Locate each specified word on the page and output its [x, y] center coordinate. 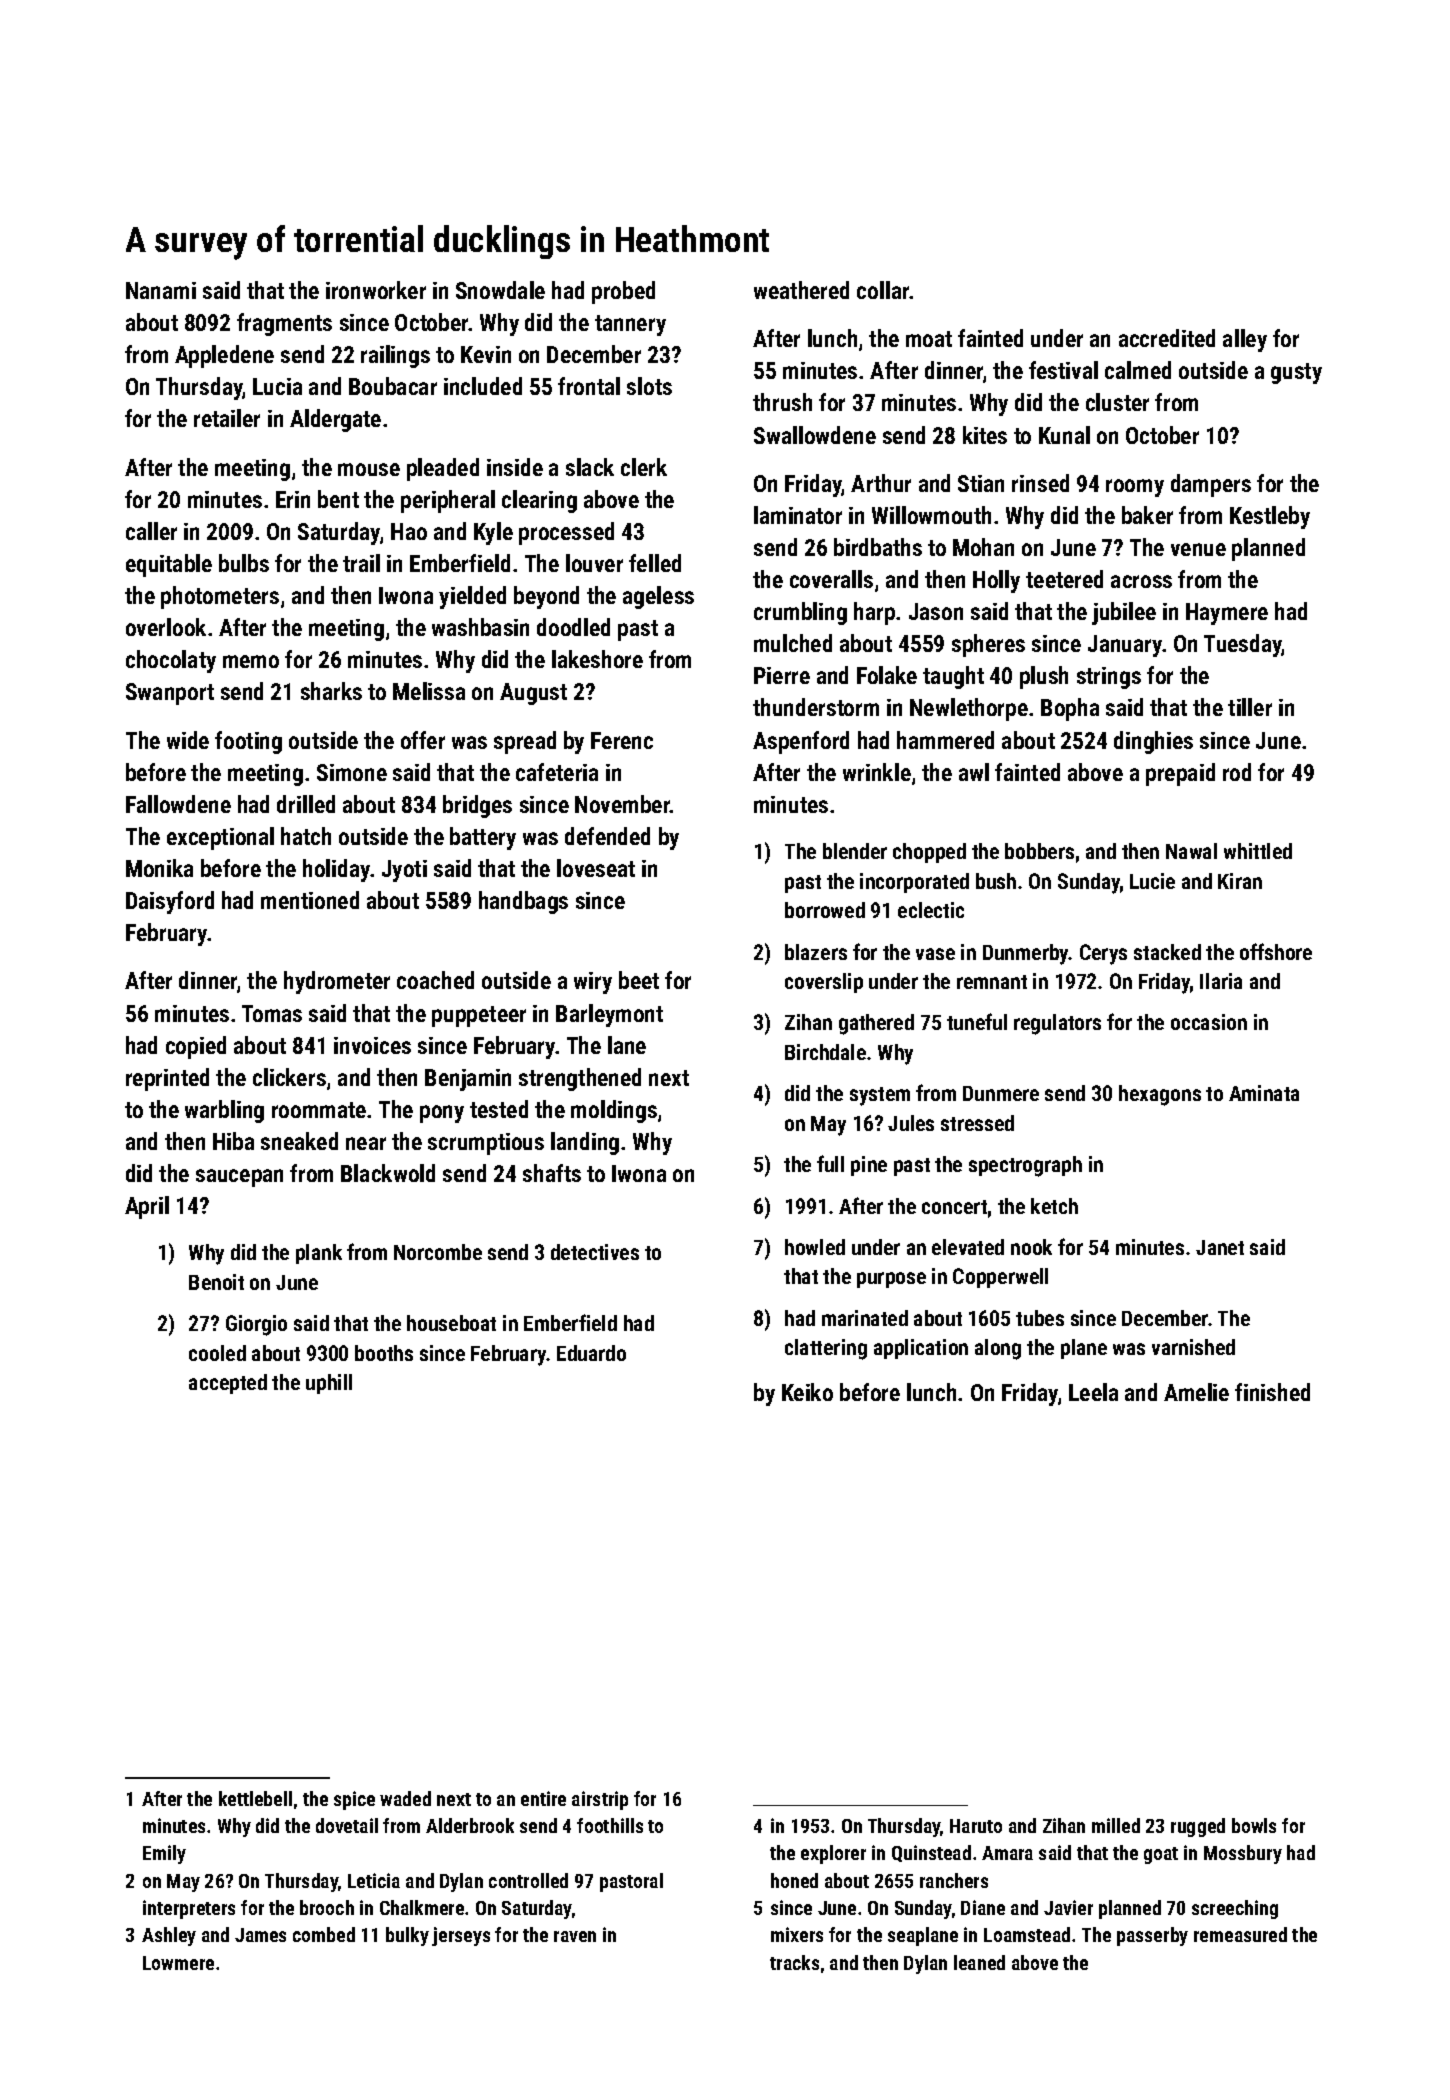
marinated [865, 1318]
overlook [166, 627]
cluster [1117, 402]
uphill [329, 1384]
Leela [1093, 1392]
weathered [801, 290]
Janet [1220, 1247]
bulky [407, 1936]
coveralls [831, 579]
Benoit [216, 1282]
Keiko [807, 1392]
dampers [1211, 485]
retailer [227, 418]
